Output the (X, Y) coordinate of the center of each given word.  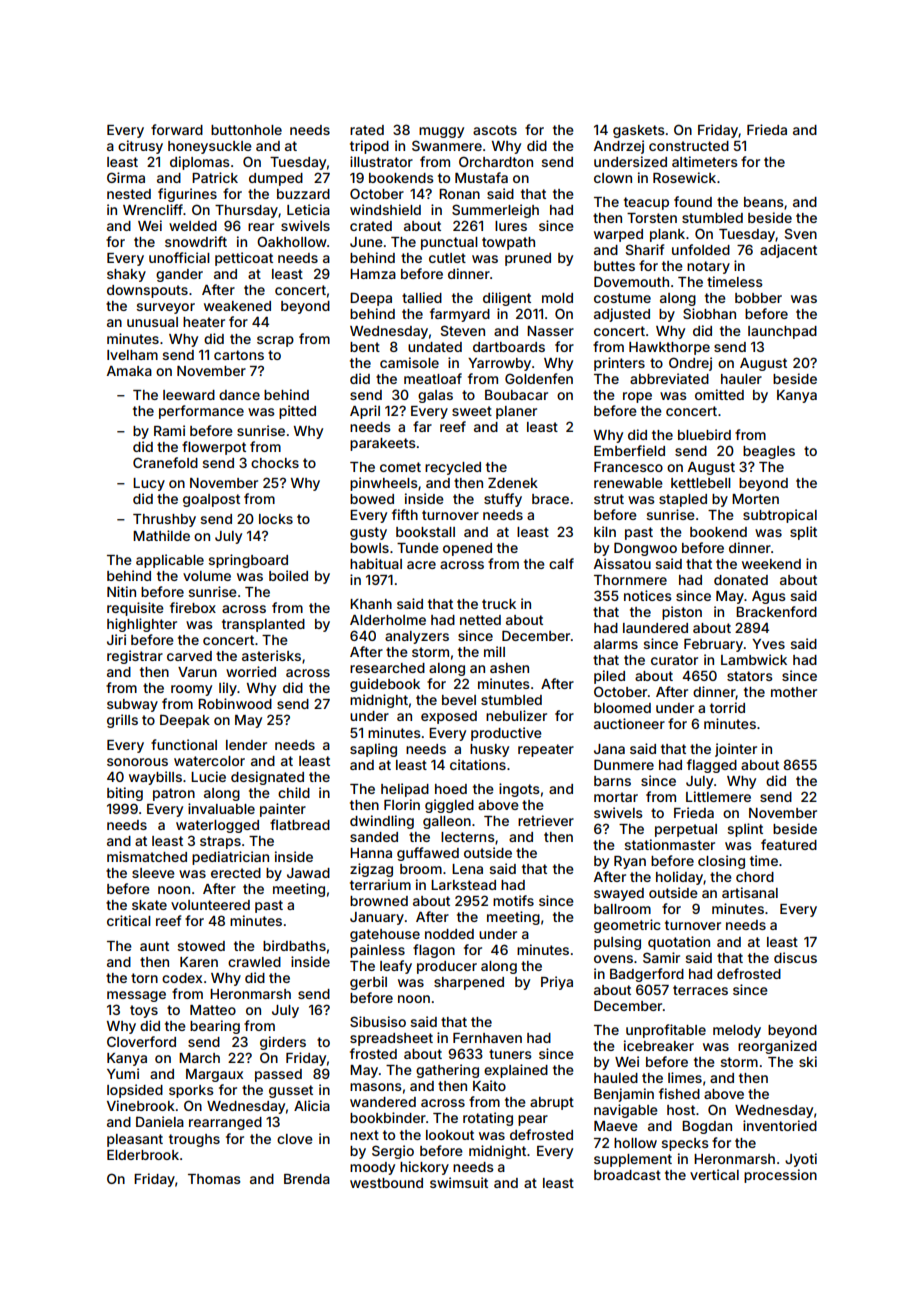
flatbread (300, 824)
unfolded (701, 249)
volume (207, 576)
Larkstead (463, 885)
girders (283, 1043)
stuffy (503, 500)
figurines (187, 195)
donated (741, 580)
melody (737, 1031)
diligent (507, 299)
